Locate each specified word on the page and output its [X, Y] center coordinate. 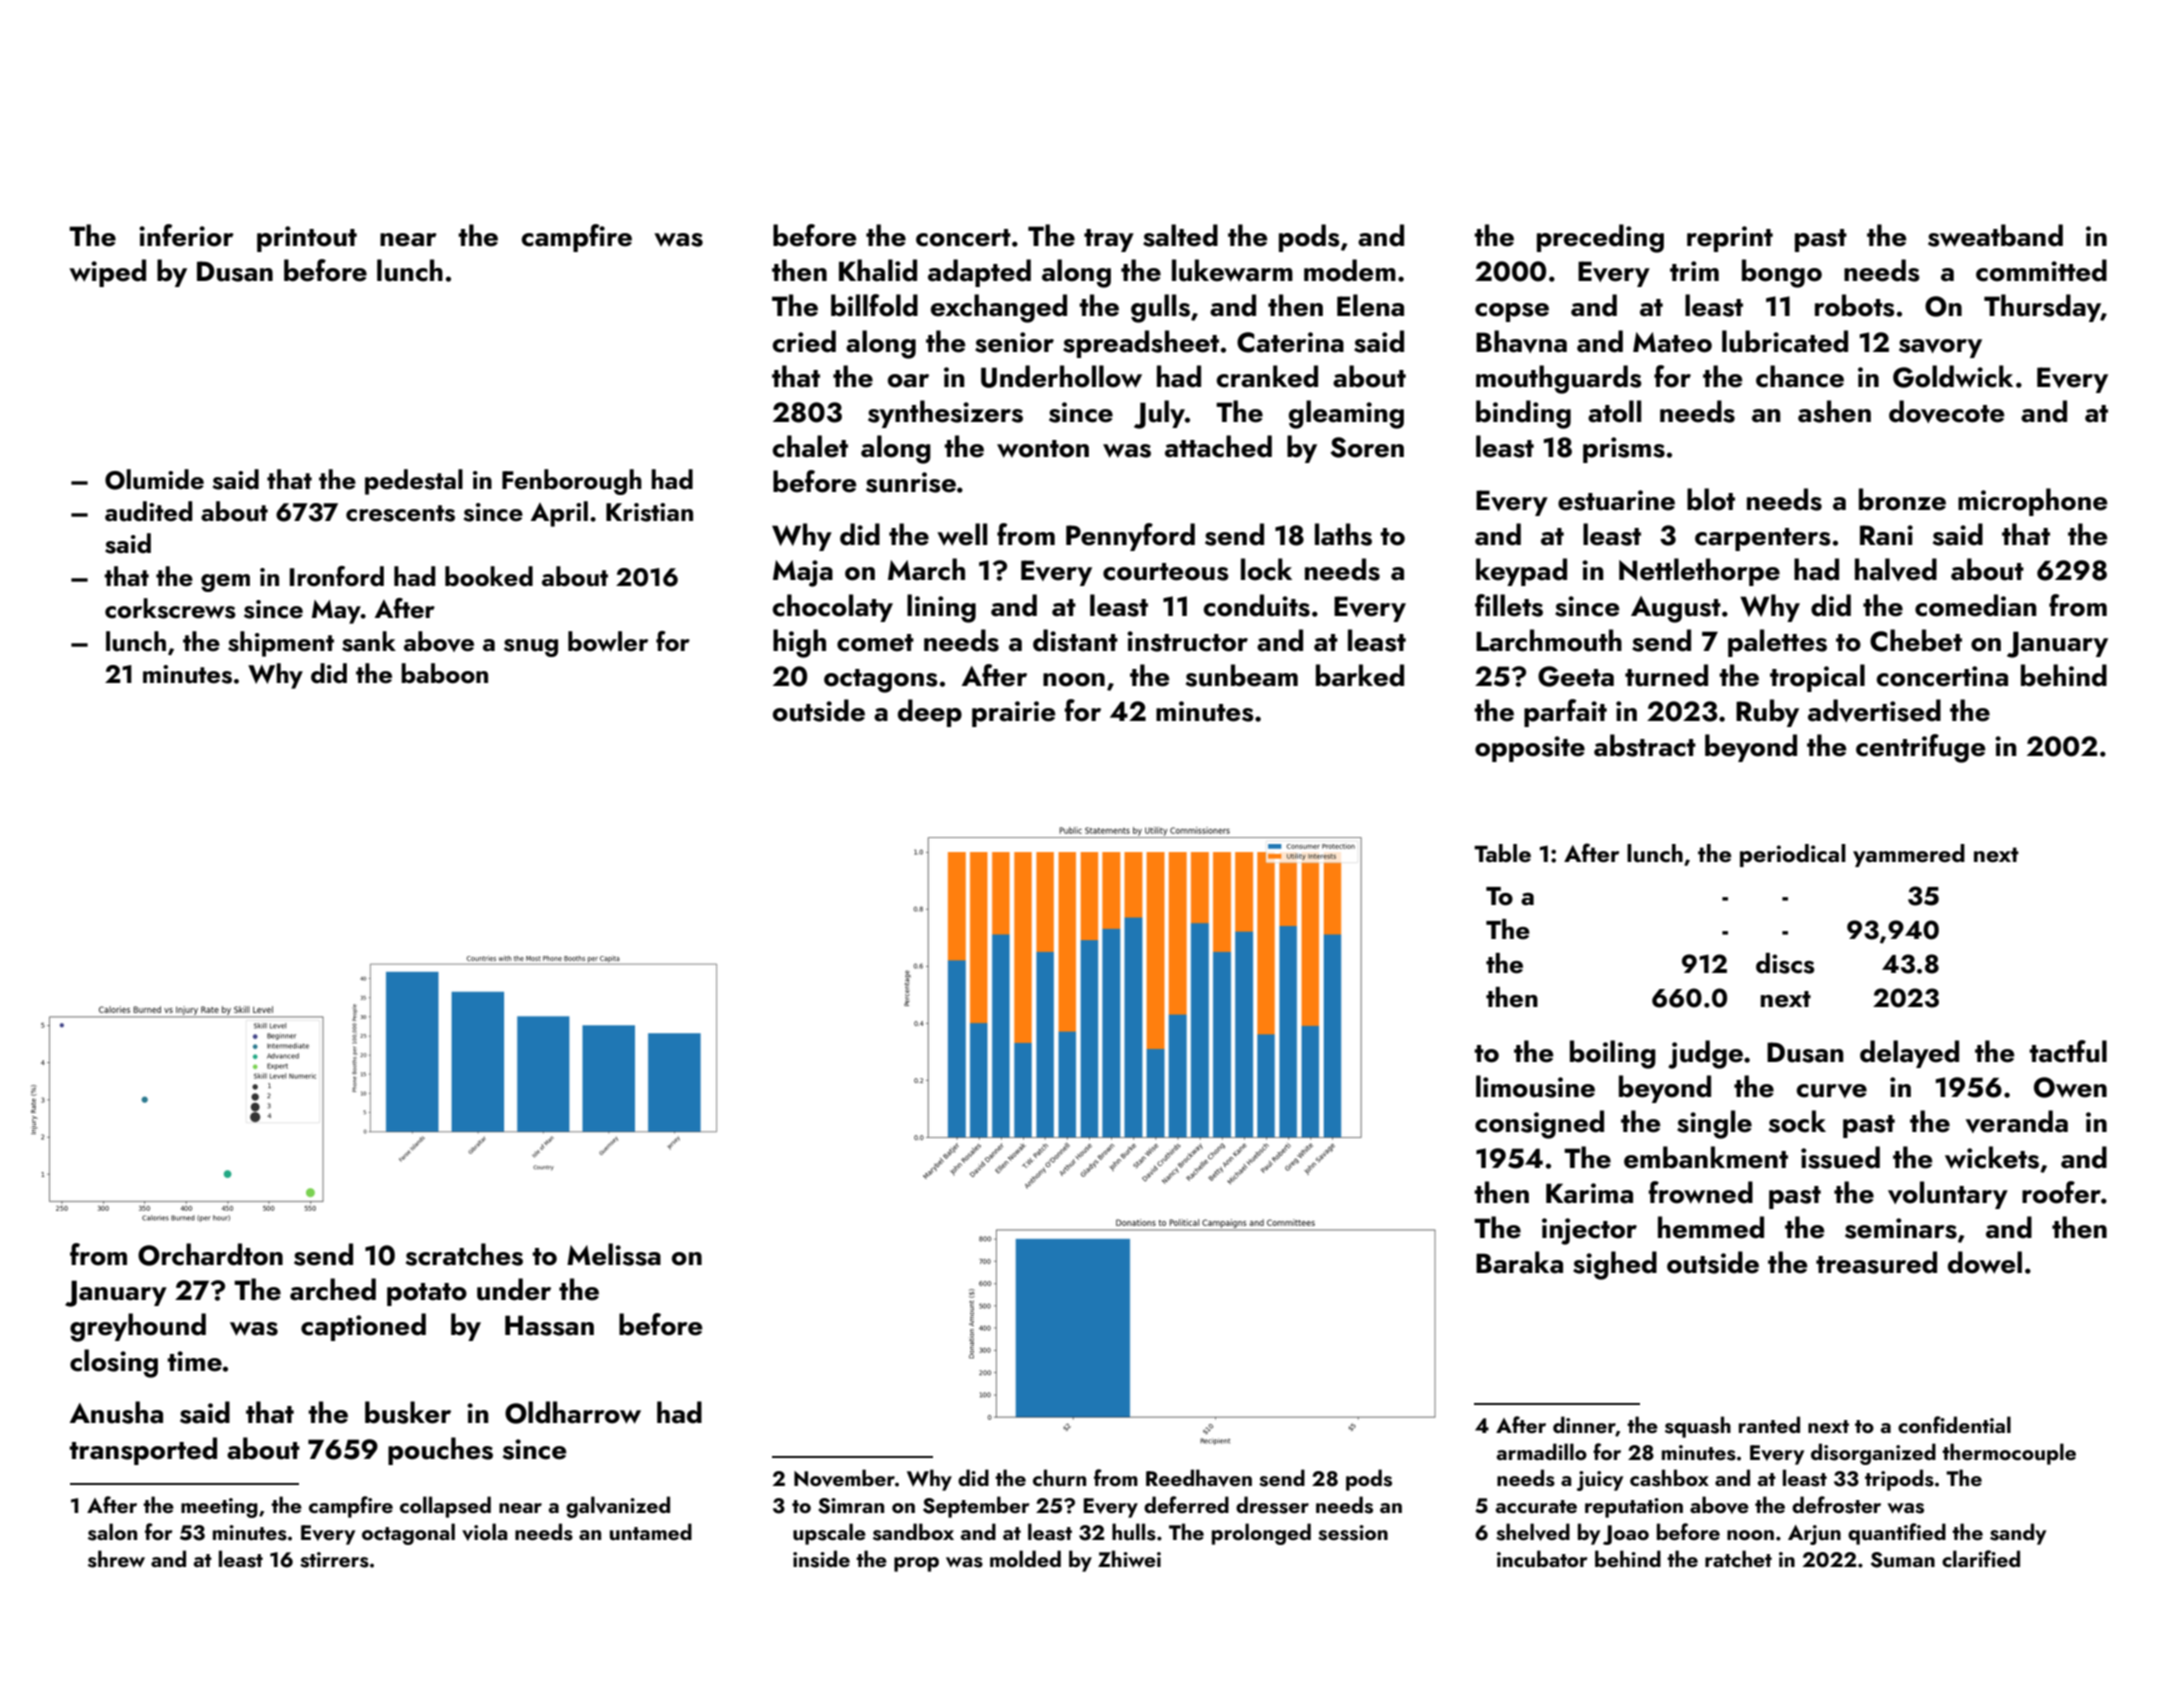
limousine [1535, 1086]
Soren [1367, 447]
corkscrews [170, 608]
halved [1896, 569]
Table [1502, 853]
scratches [464, 1254]
